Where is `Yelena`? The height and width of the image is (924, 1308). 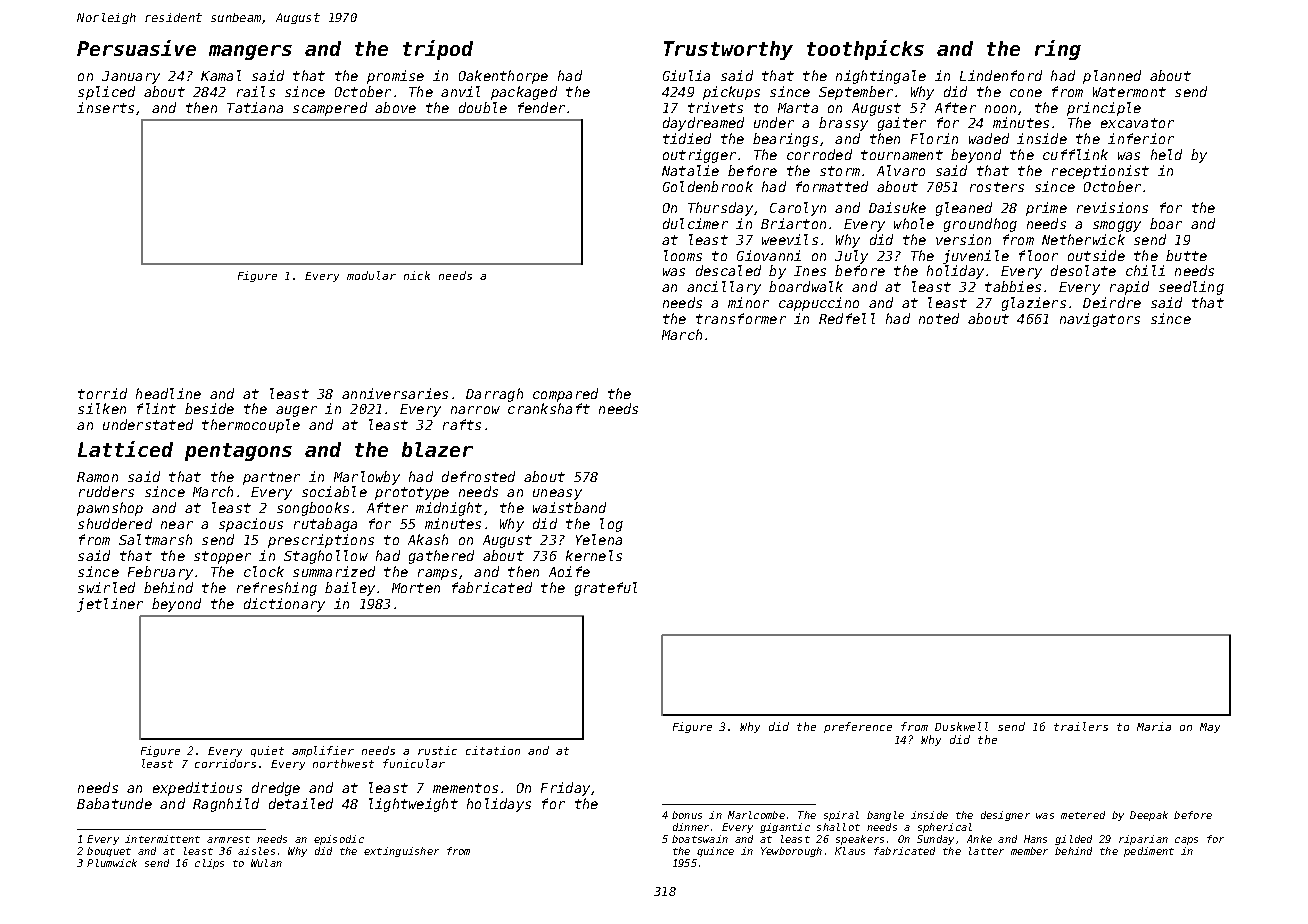 Yelena is located at coordinates (599, 539).
